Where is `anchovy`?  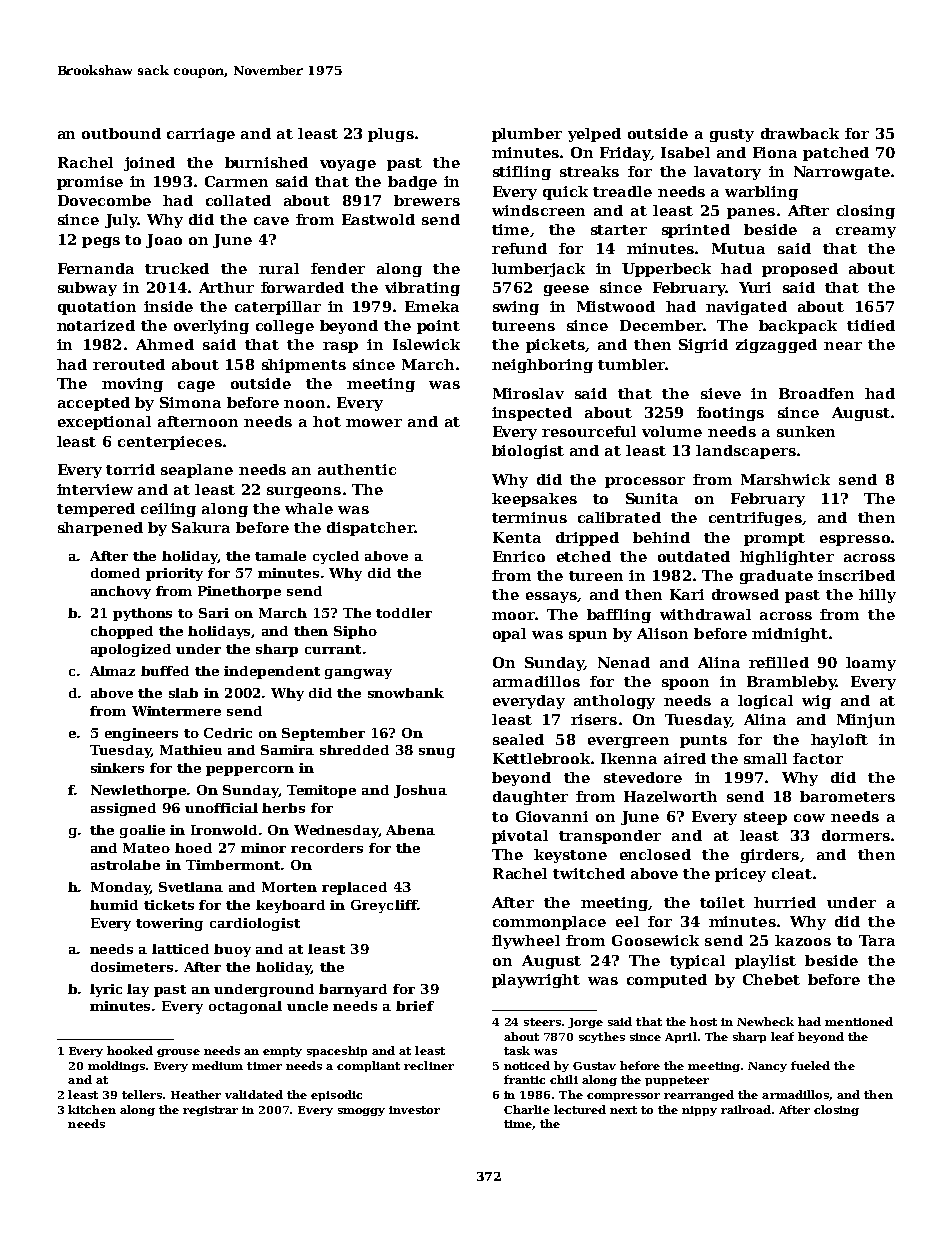
anchovy is located at coordinates (121, 592).
